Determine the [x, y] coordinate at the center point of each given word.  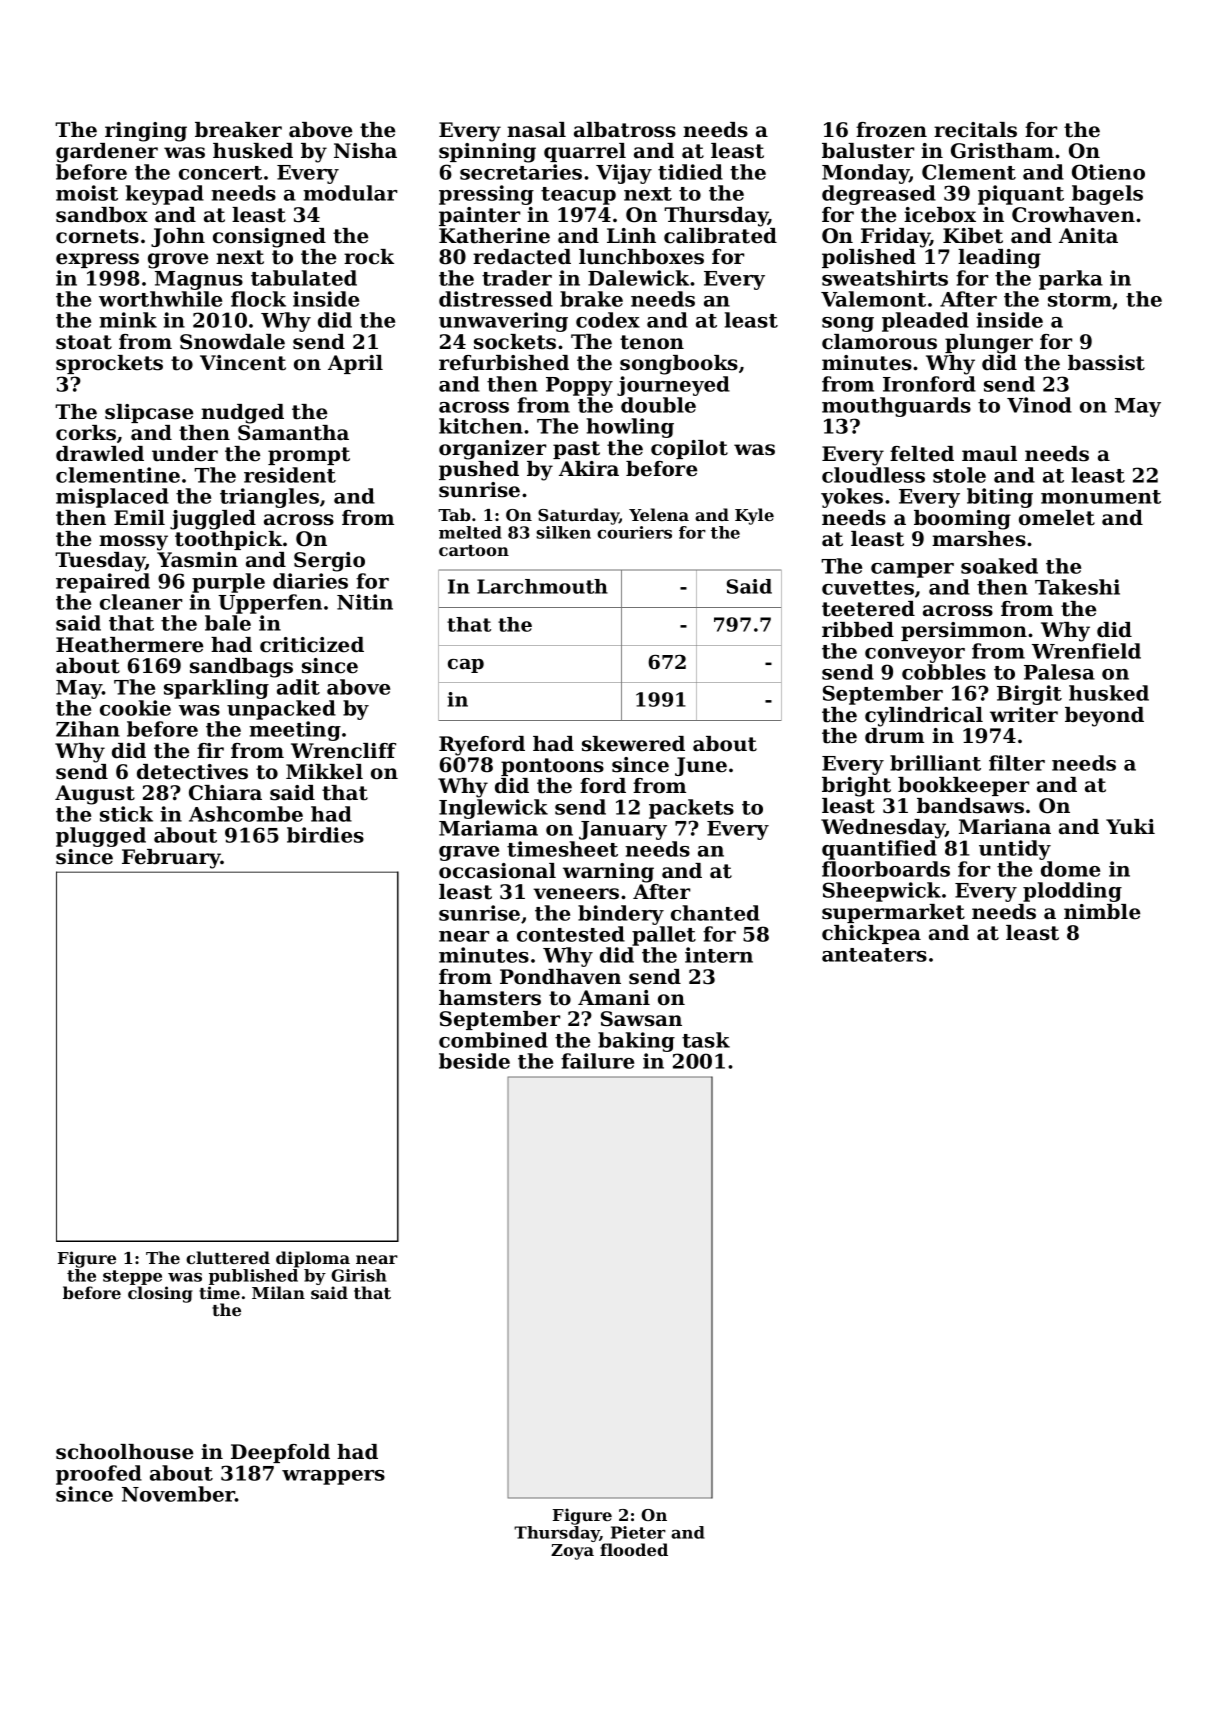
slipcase [149, 413]
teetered [868, 609]
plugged [101, 837]
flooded [634, 1549]
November [178, 1494]
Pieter [638, 1532]
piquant [1021, 195]
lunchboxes [641, 257]
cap [466, 666]
